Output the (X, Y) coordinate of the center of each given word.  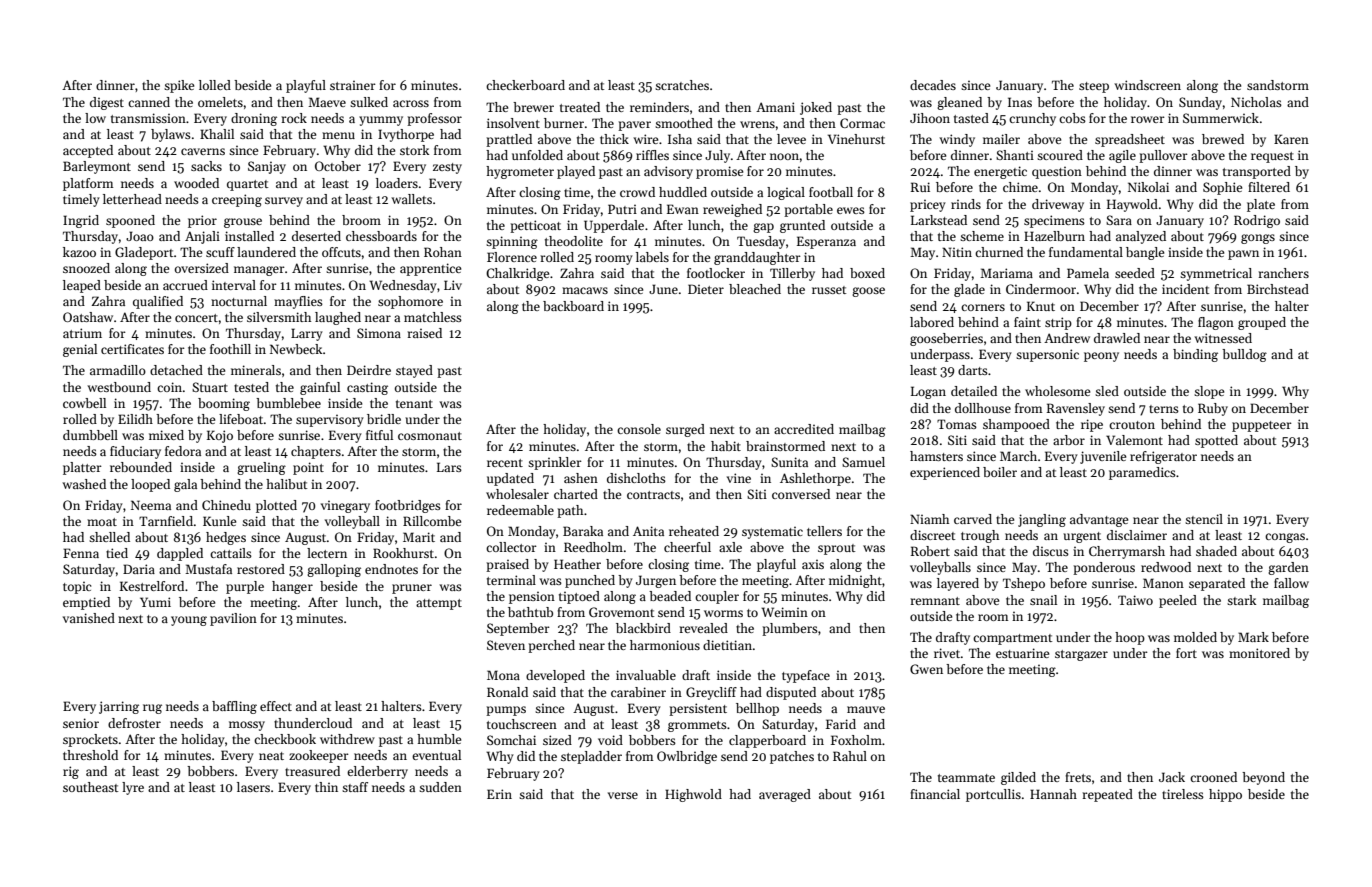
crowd (637, 192)
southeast (90, 787)
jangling (1042, 520)
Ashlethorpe (815, 479)
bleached (755, 289)
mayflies (298, 302)
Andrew (1067, 338)
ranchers (1284, 273)
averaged (785, 795)
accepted (88, 151)
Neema (151, 505)
